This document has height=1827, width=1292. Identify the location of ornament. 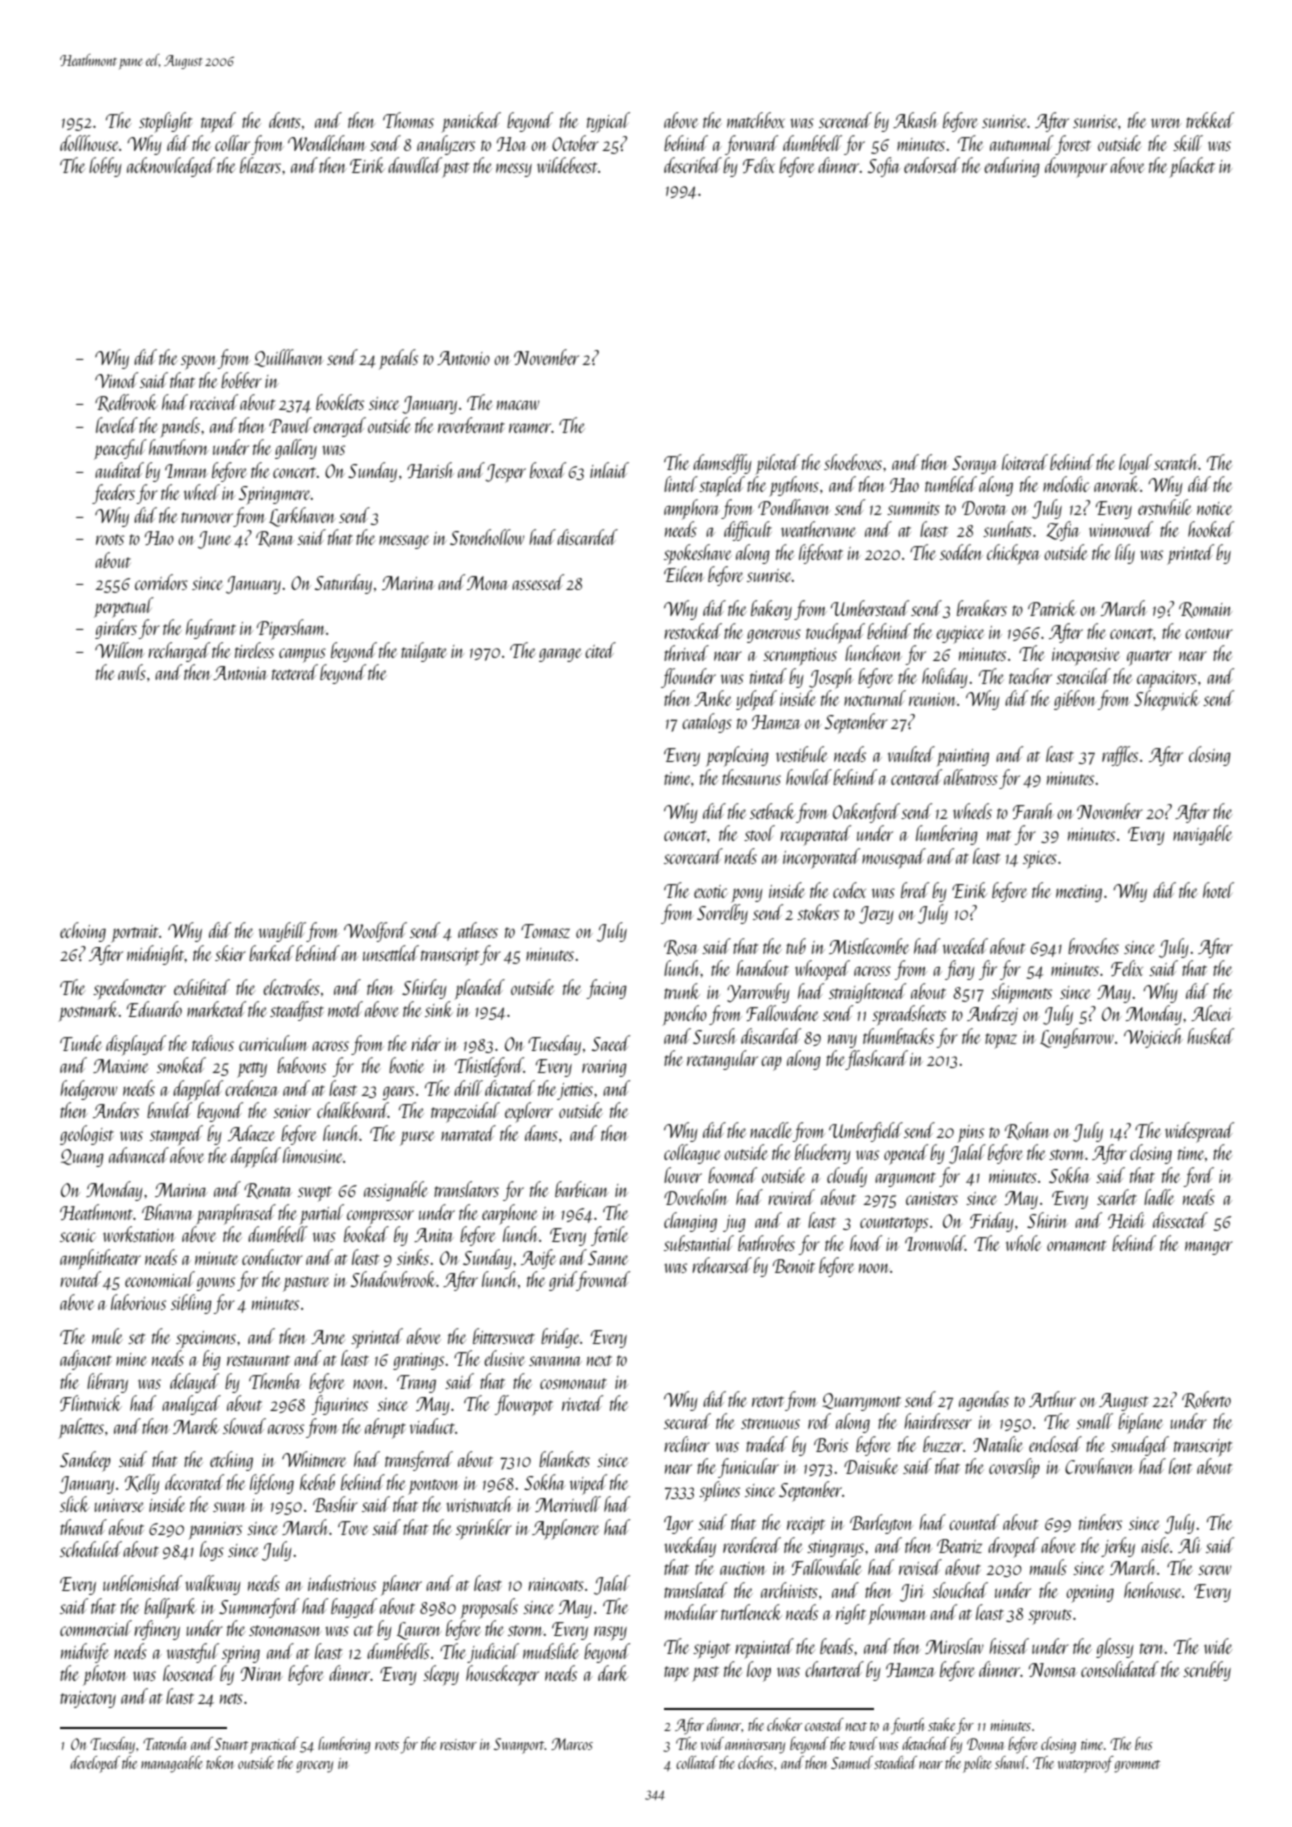
(1076, 1245).
